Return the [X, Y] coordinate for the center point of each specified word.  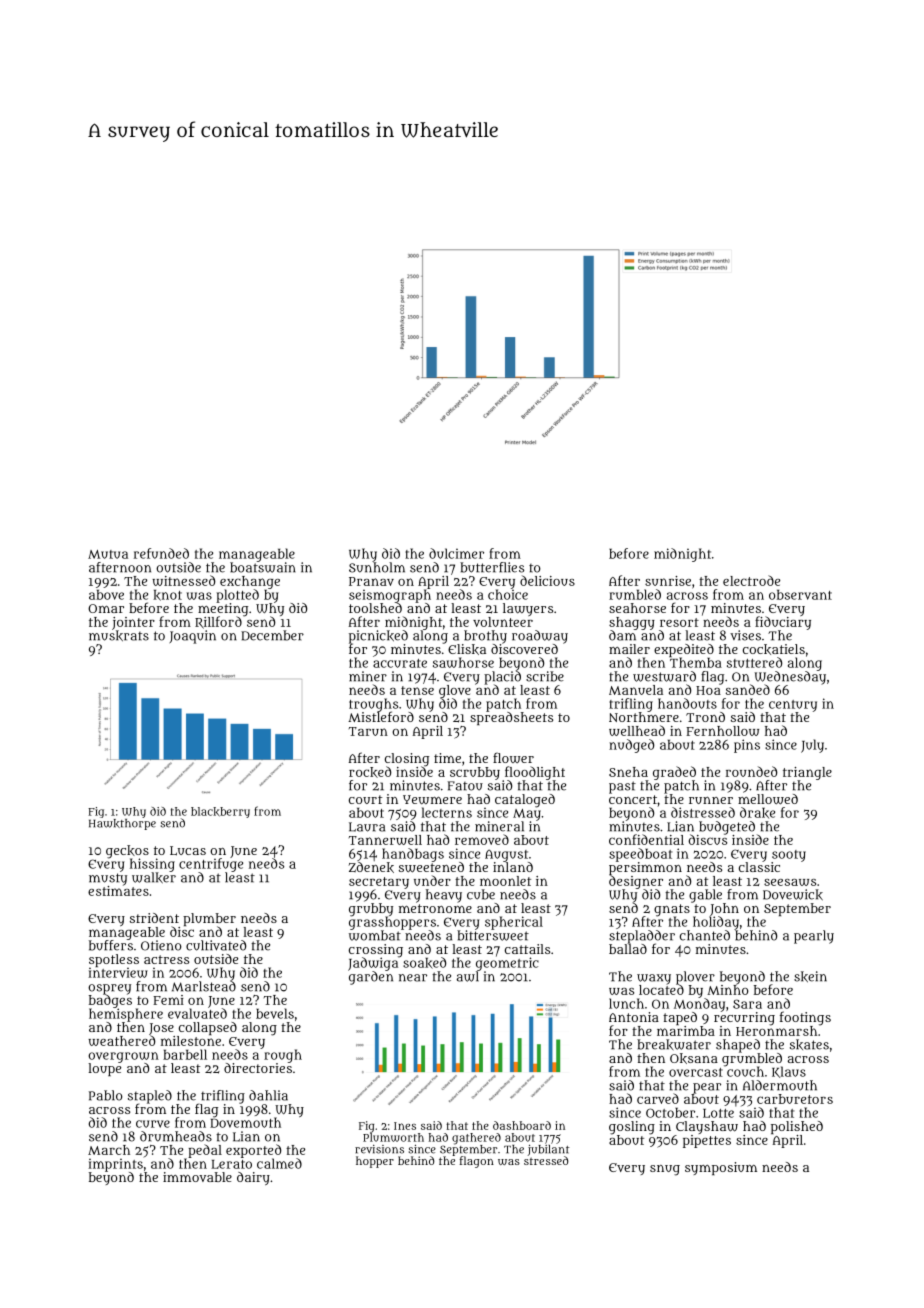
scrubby [475, 773]
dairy [253, 1178]
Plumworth [393, 1137]
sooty [789, 856]
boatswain [263, 567]
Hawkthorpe [122, 824]
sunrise [668, 581]
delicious [547, 580]
